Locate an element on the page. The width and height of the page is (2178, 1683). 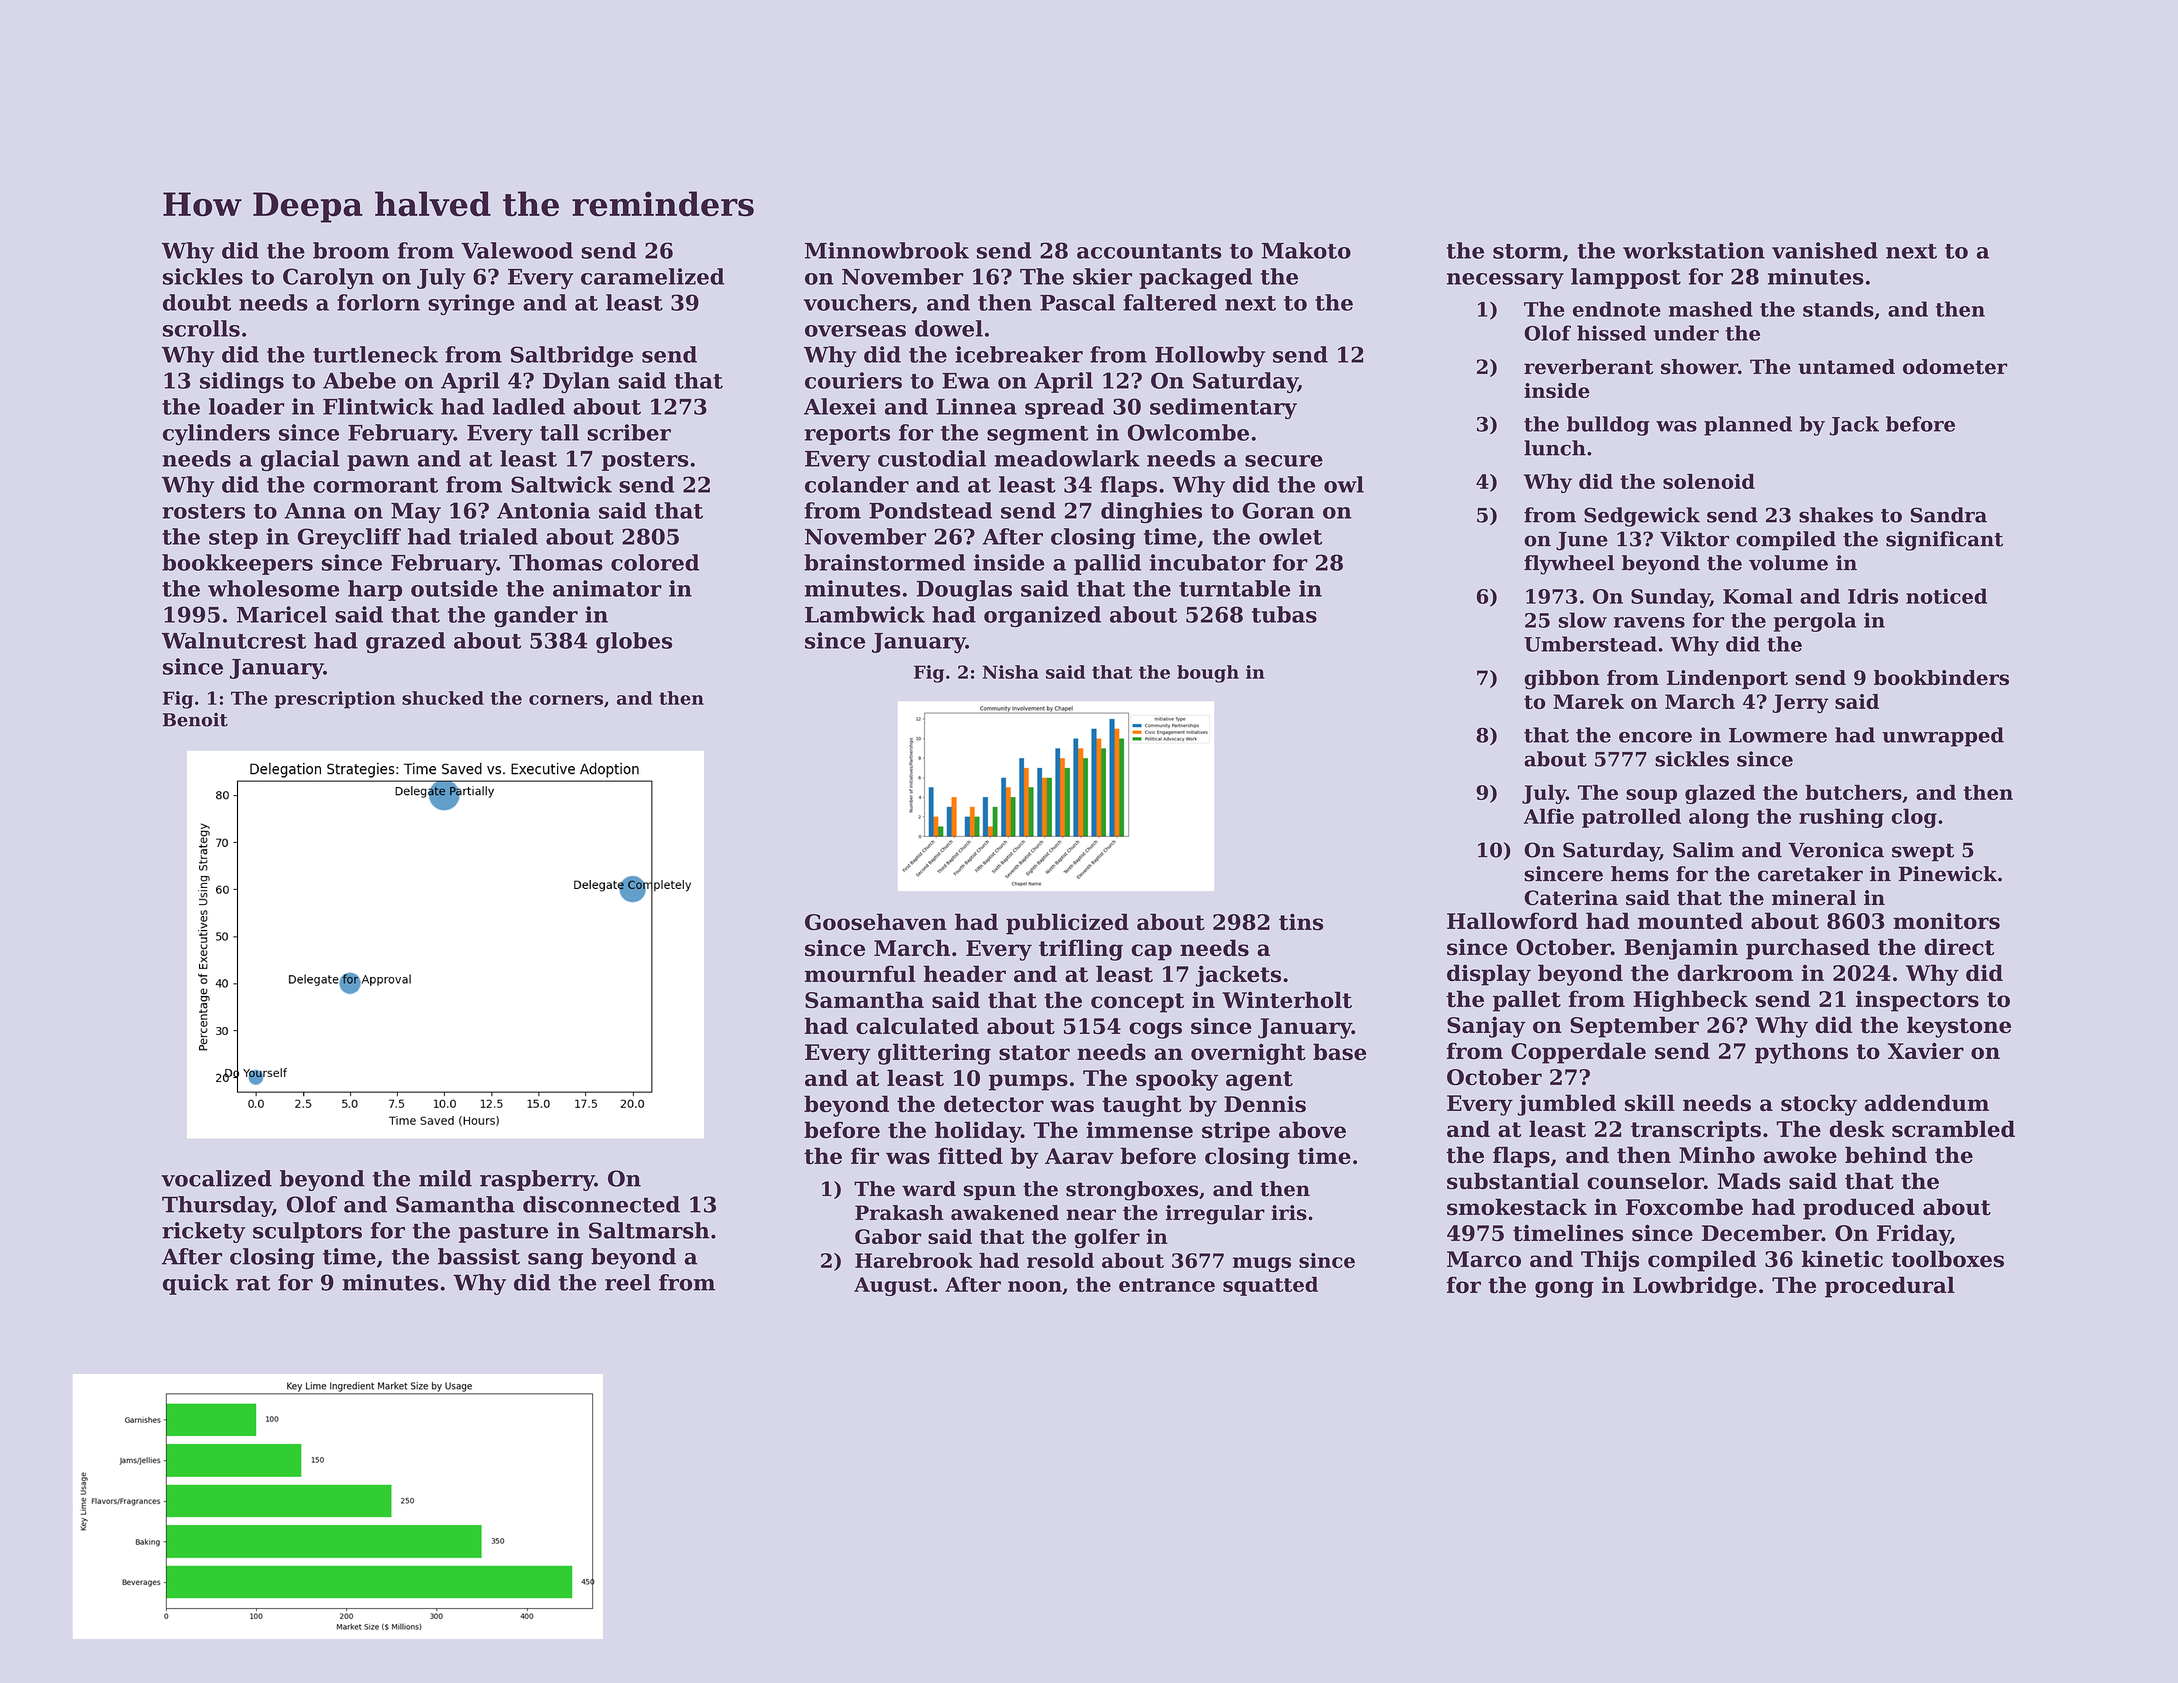
Highbeck is located at coordinates (1690, 1001).
